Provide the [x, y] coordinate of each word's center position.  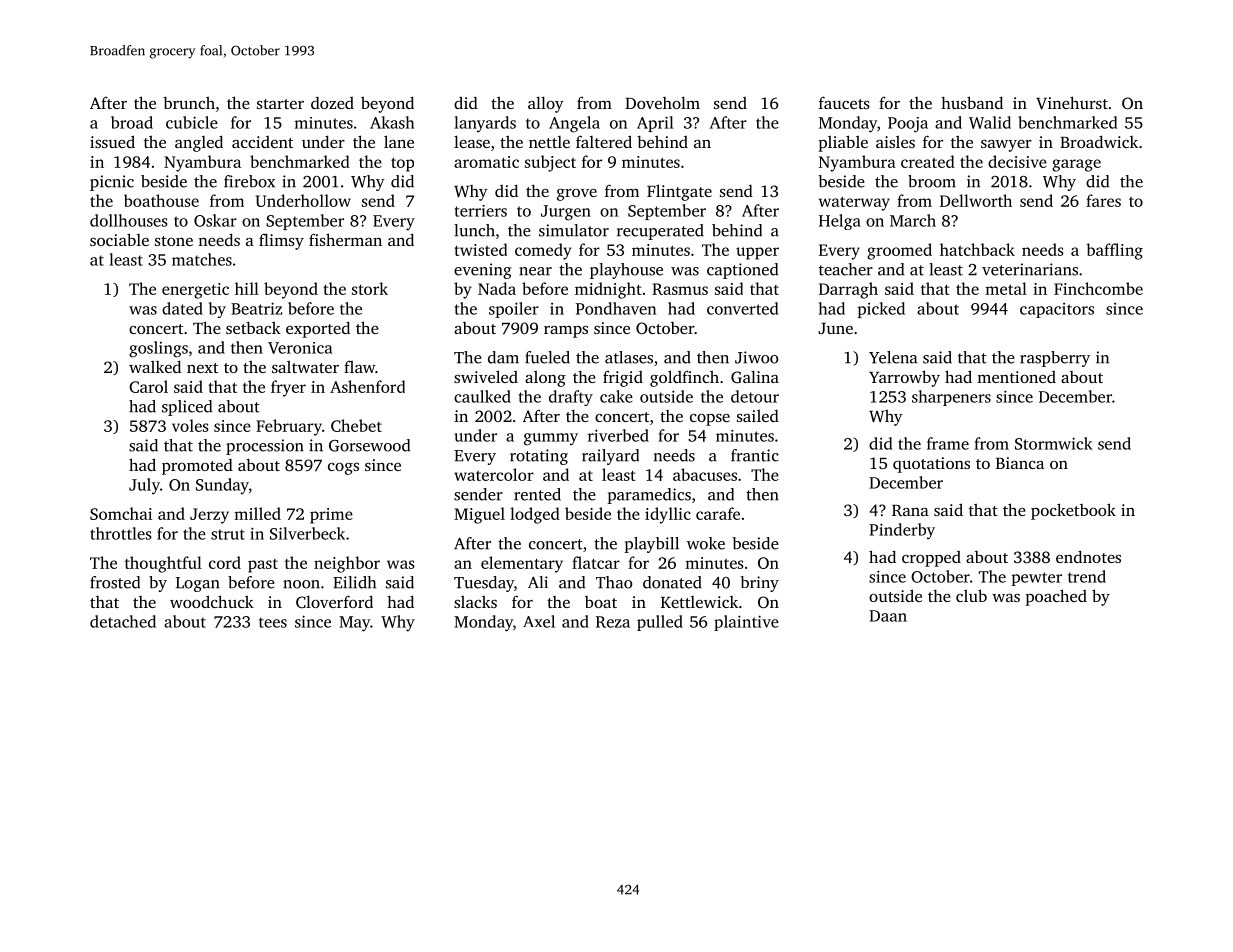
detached [123, 621]
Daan [888, 616]
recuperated [660, 232]
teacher [846, 269]
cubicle [192, 122]
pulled [660, 623]
